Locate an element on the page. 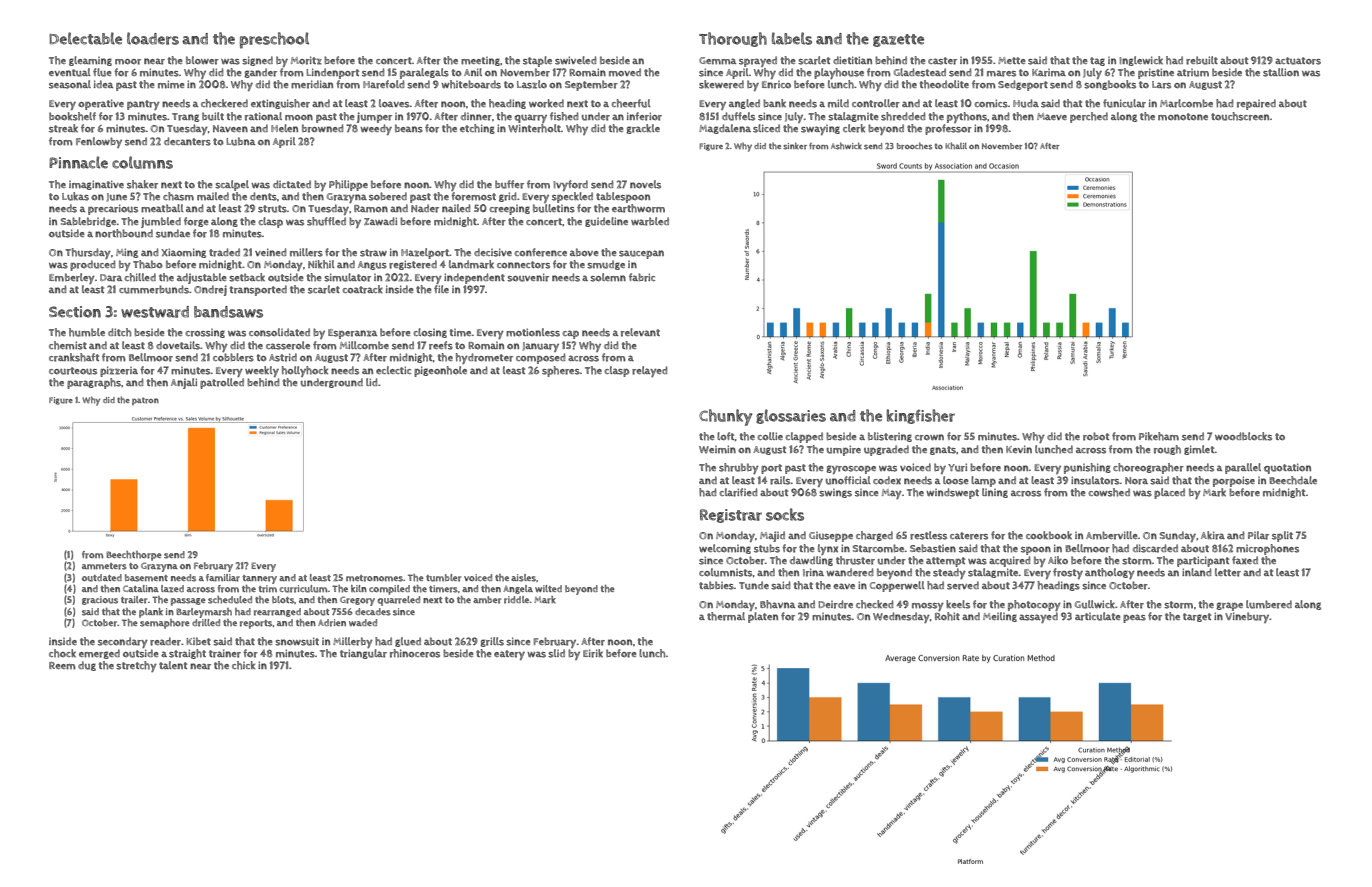 This document has height=887, width=1372. crankshaft is located at coordinates (74, 357).
